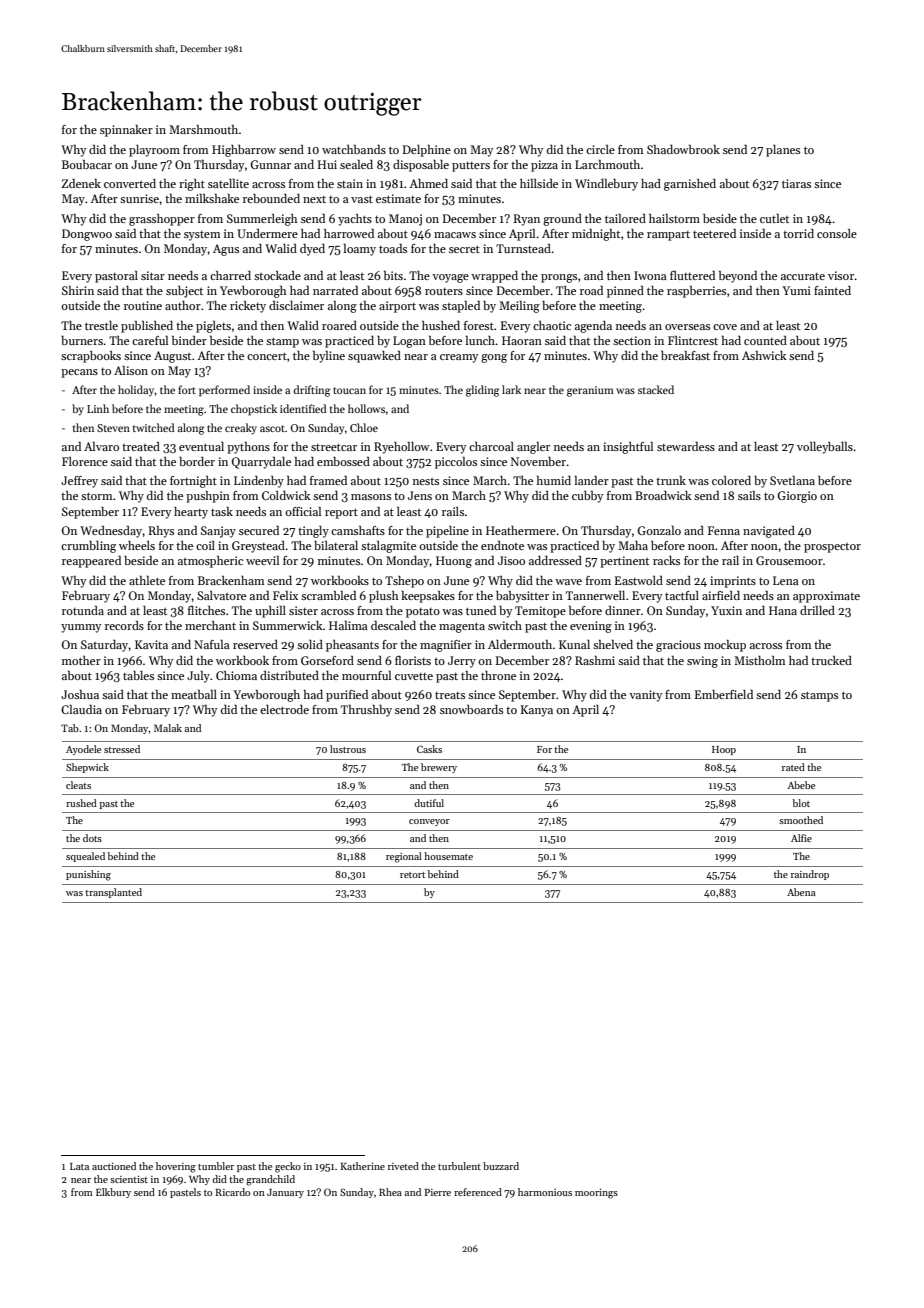 The height and width of the image is (1308, 924). Describe the element at coordinates (412, 875) in the image. I see `retort` at that location.
